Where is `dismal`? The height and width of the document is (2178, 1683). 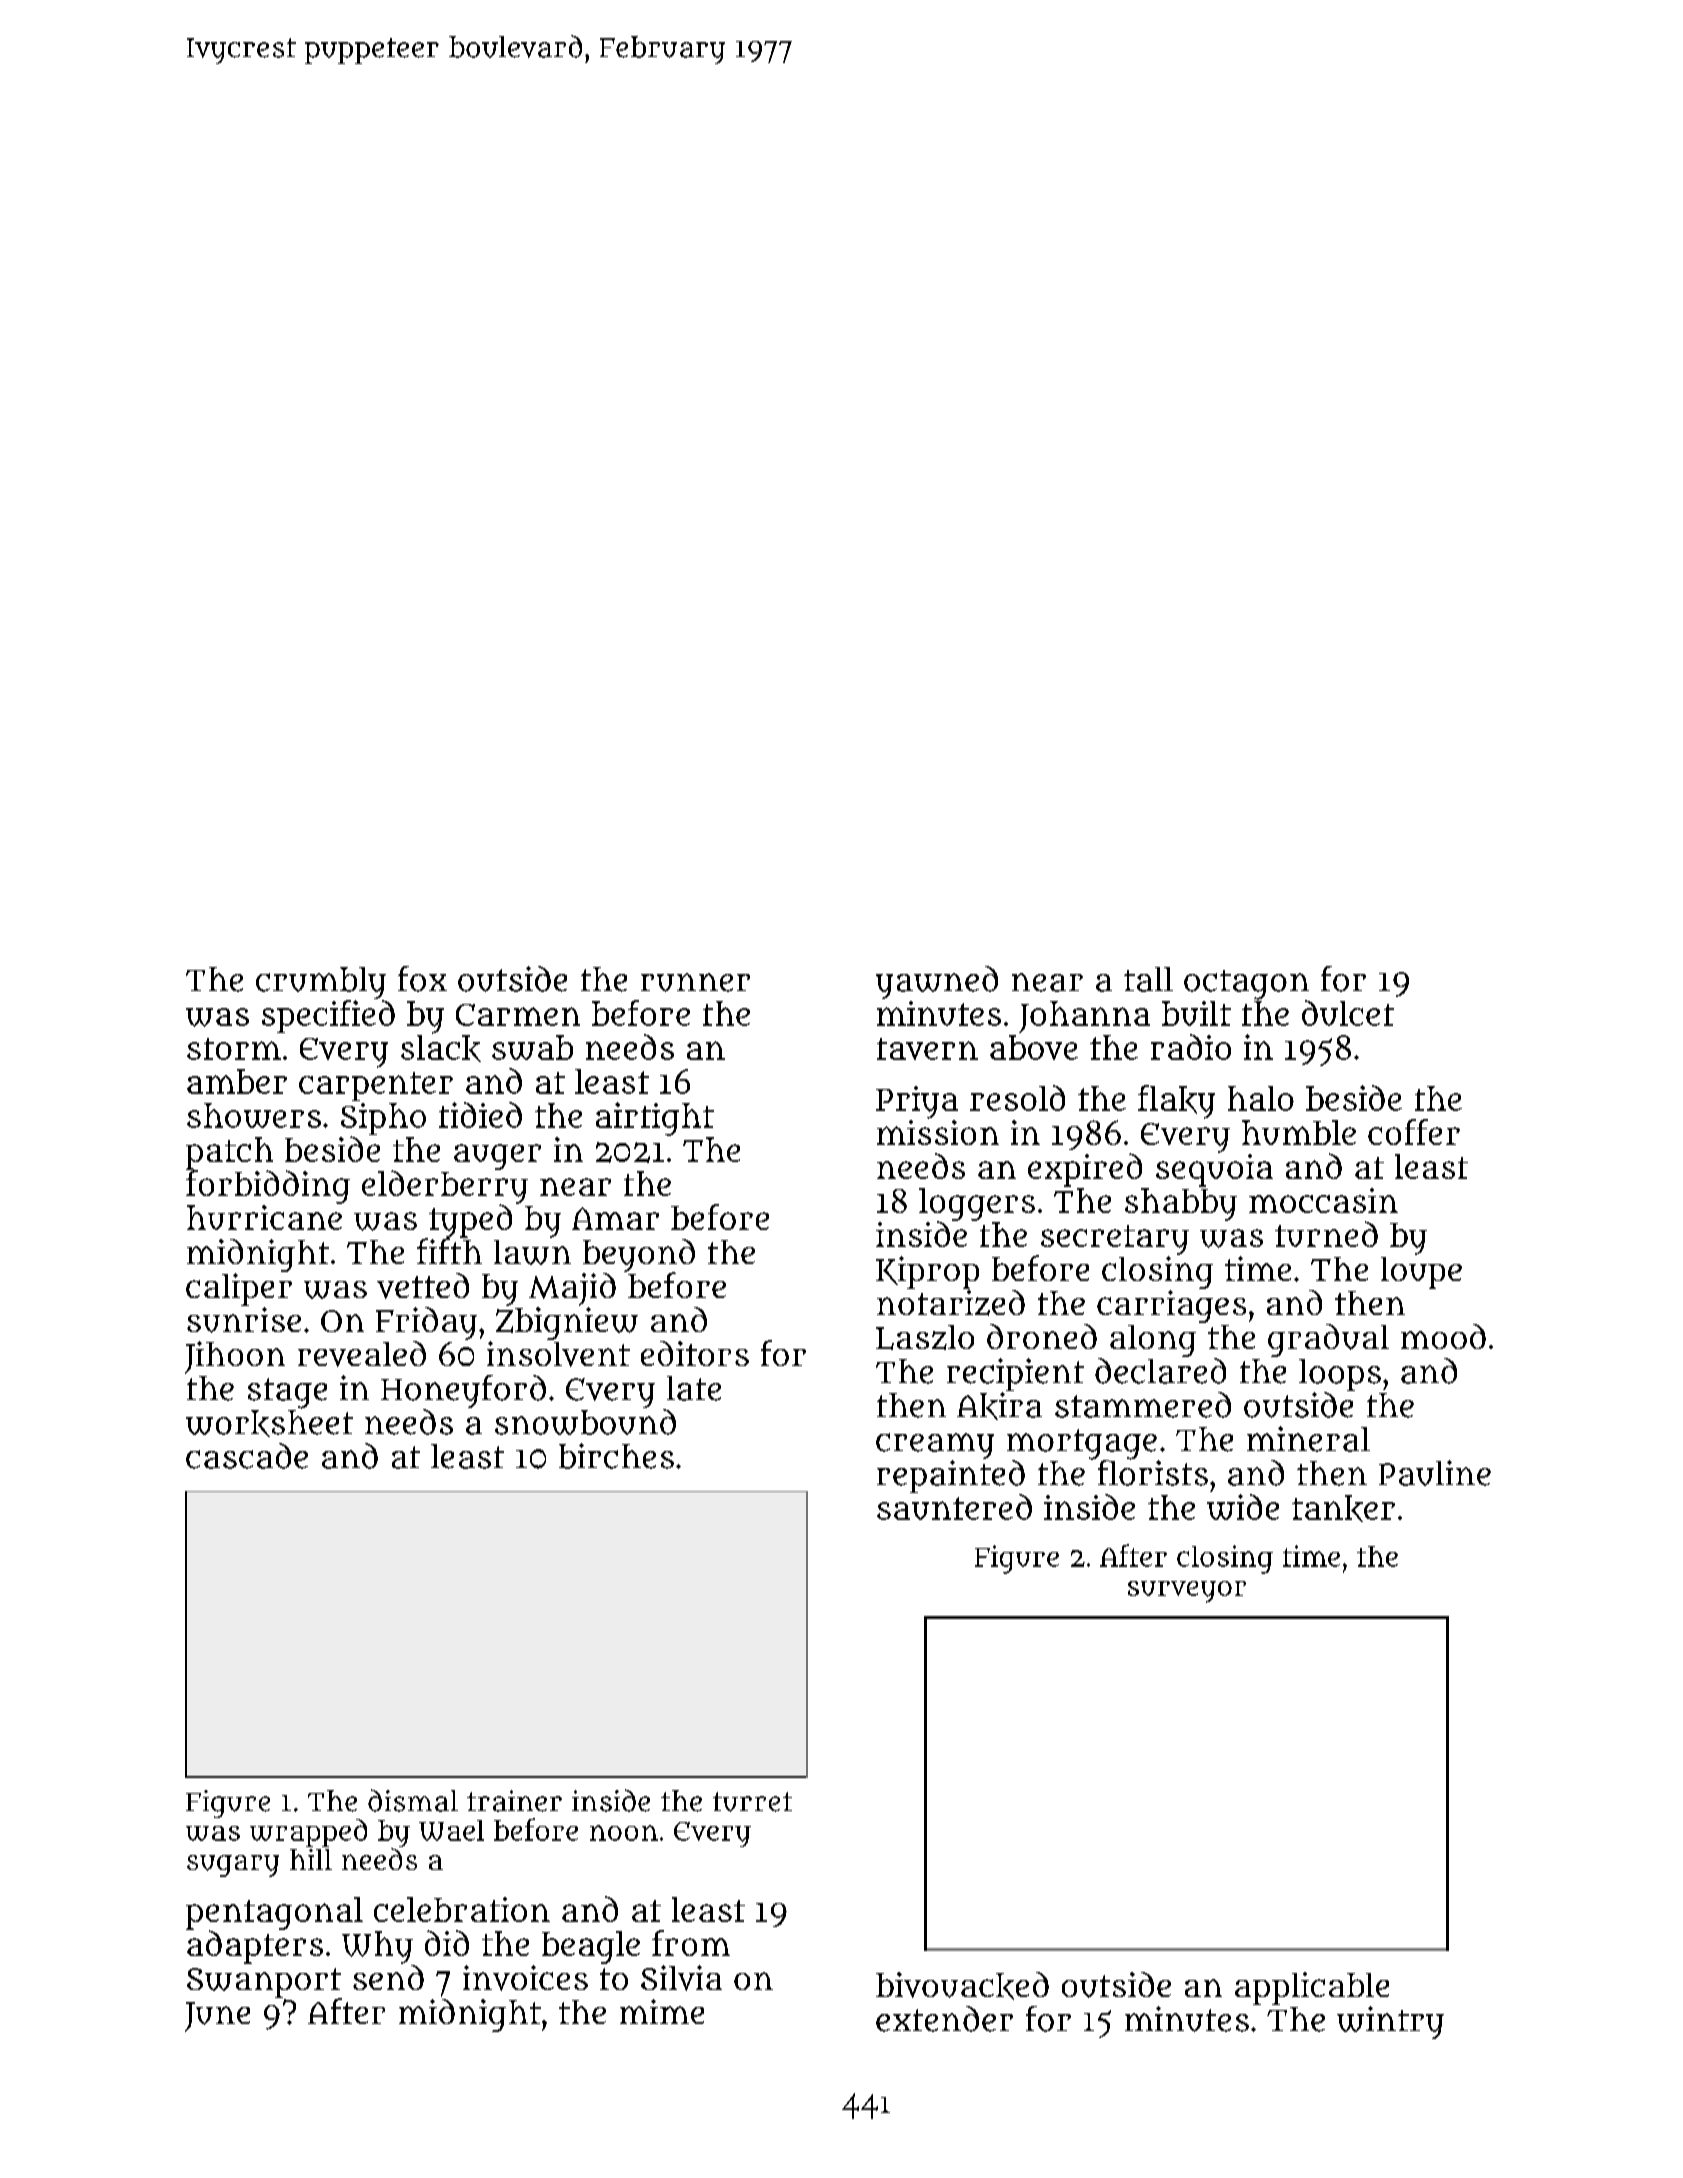
dismal is located at coordinates (413, 1800).
